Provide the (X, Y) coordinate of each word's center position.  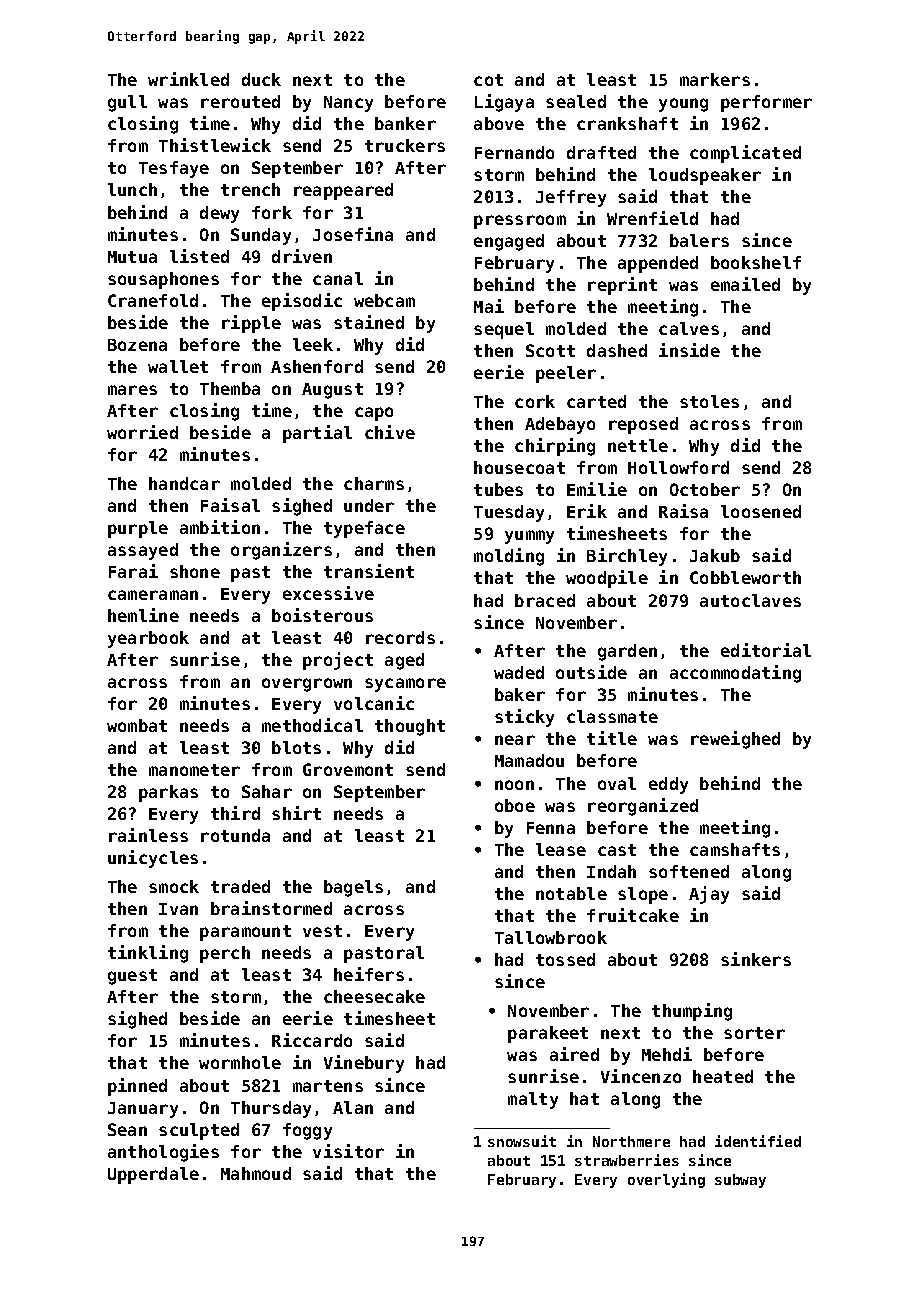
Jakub (715, 555)
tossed (565, 959)
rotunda (235, 835)
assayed (143, 551)
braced (545, 600)
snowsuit (522, 1141)
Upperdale (153, 1175)
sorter (754, 1033)
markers (715, 79)
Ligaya (504, 103)
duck (261, 79)
